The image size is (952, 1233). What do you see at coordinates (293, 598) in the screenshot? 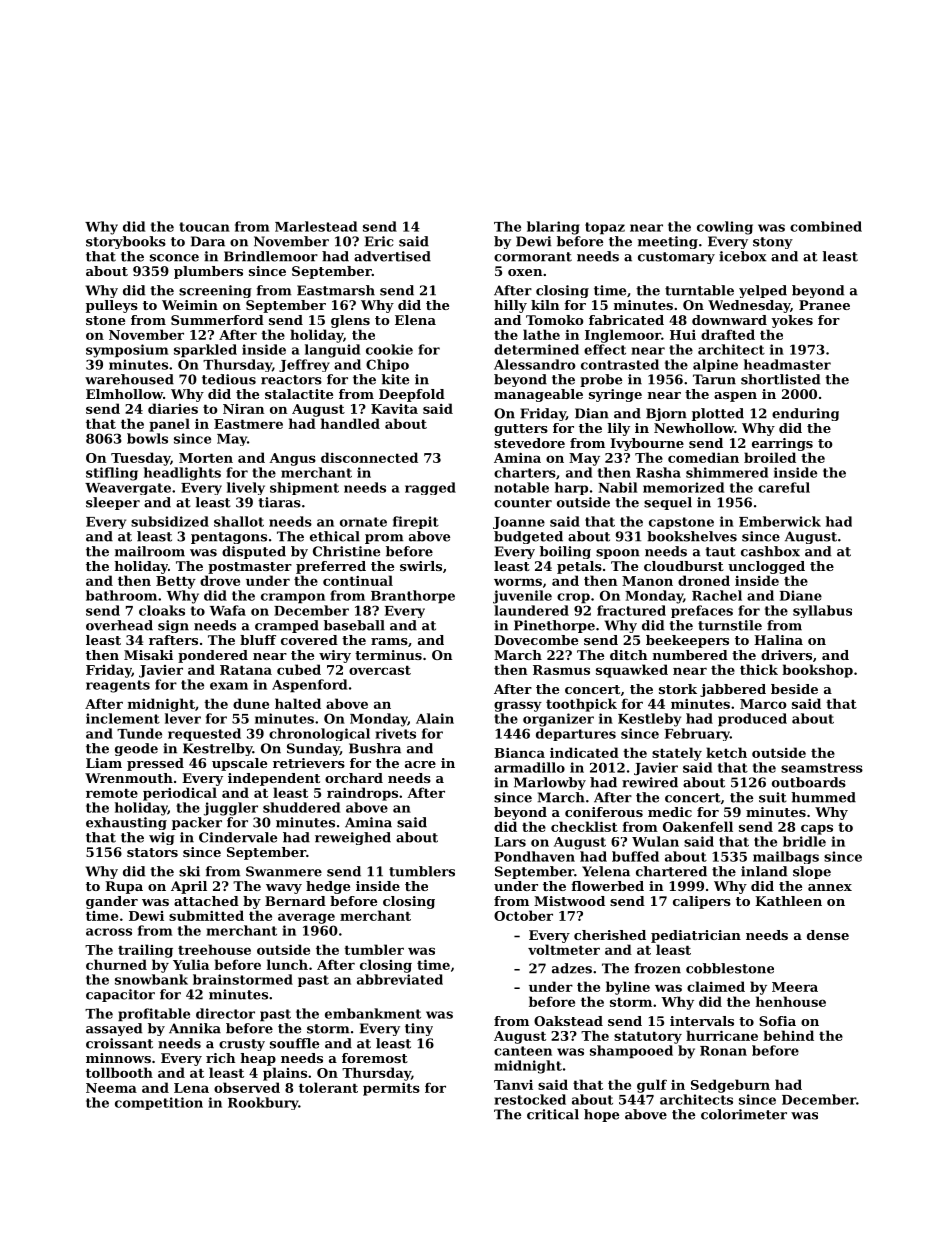
I see `crampon` at bounding box center [293, 598].
